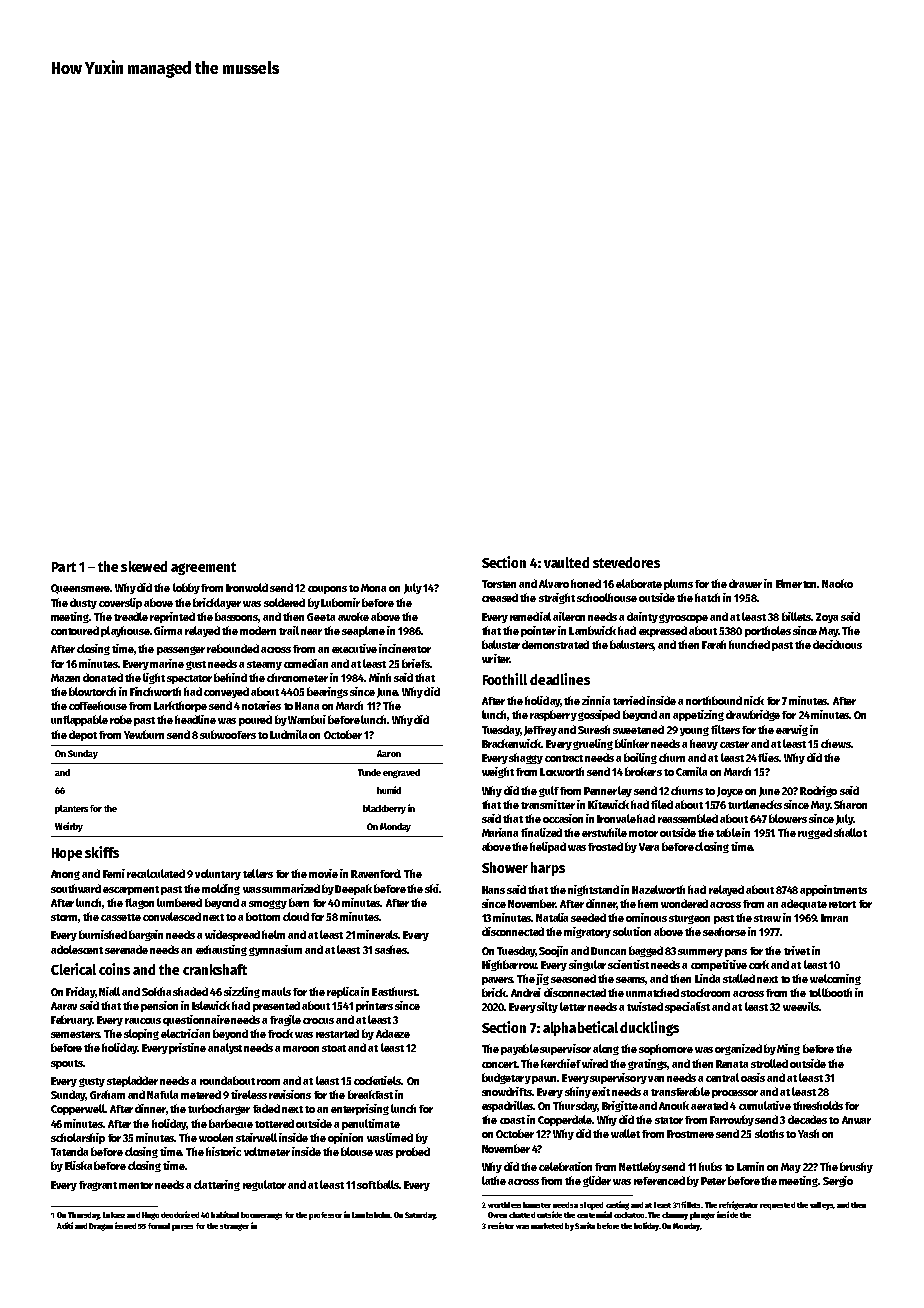 This image has width=924, height=1308. What do you see at coordinates (203, 568) in the image?
I see `agreement` at bounding box center [203, 568].
